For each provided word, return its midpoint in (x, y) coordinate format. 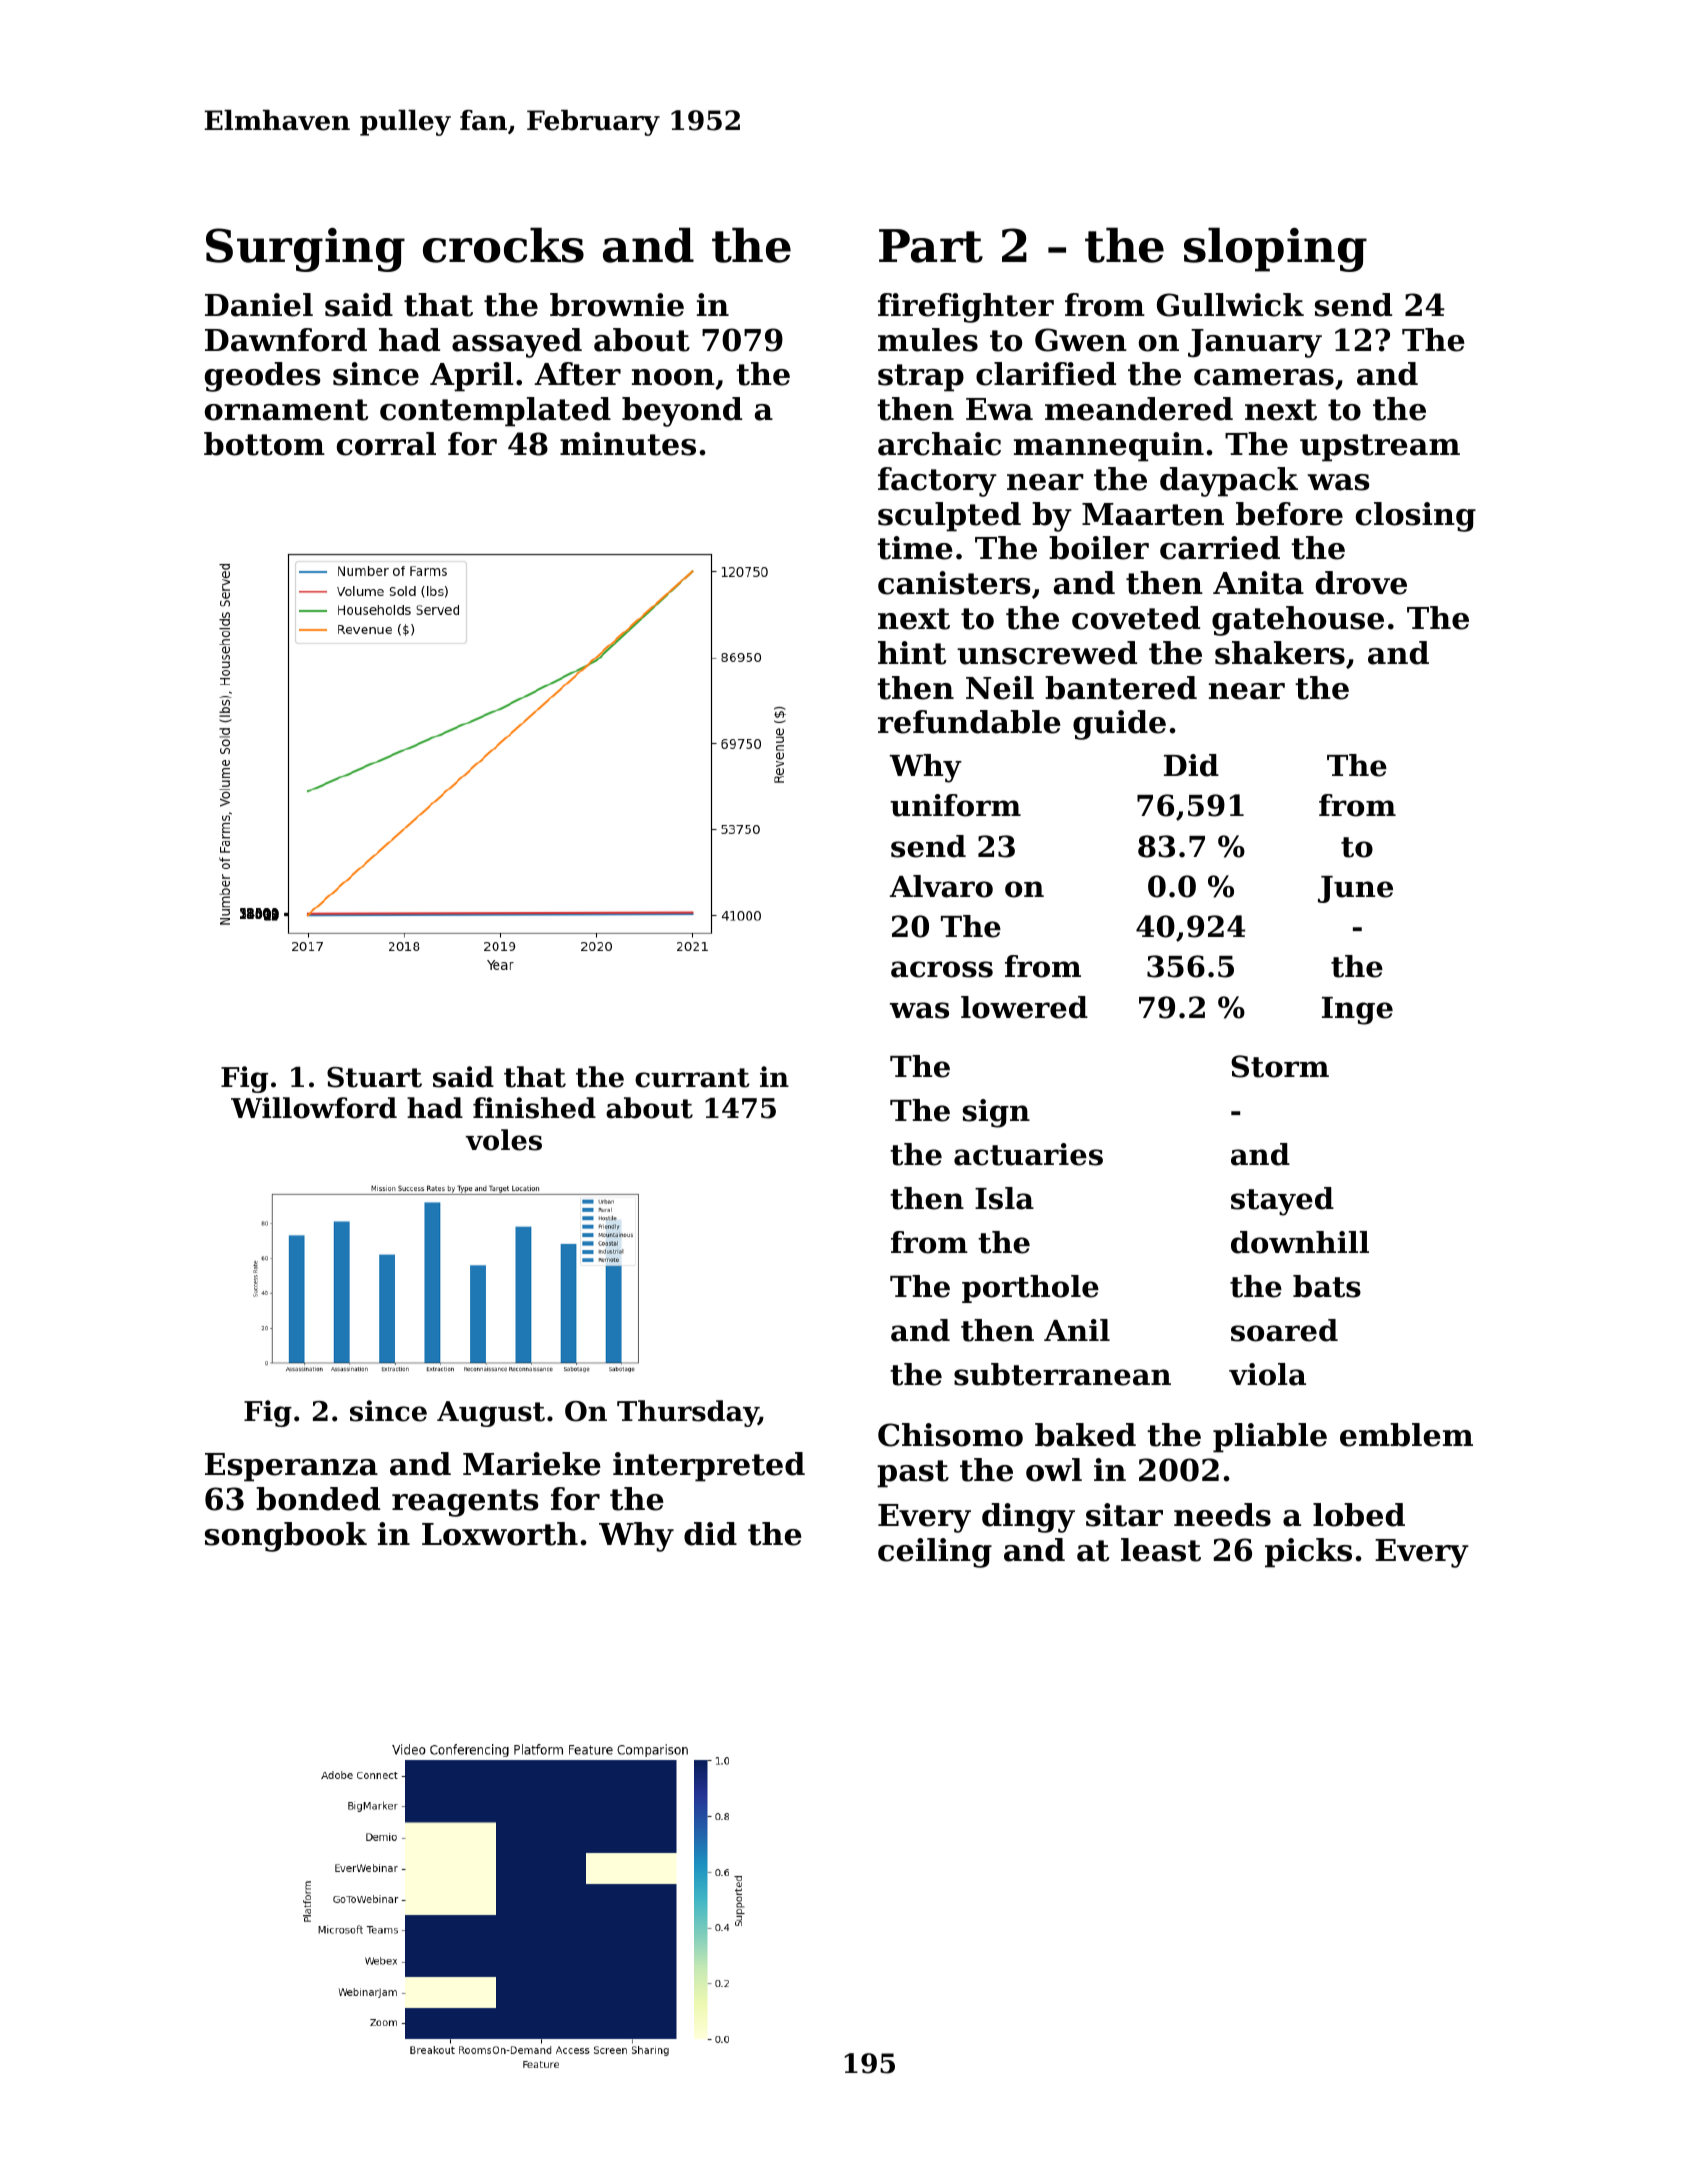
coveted (1136, 618)
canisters (954, 583)
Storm (1280, 1066)
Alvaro (941, 886)
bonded (318, 1499)
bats (1327, 1286)
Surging (305, 250)
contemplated (495, 412)
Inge (1357, 1011)
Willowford (314, 1108)
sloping (1275, 249)
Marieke (532, 1464)
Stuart (374, 1077)
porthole (1030, 1289)
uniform (955, 805)
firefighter (966, 308)
